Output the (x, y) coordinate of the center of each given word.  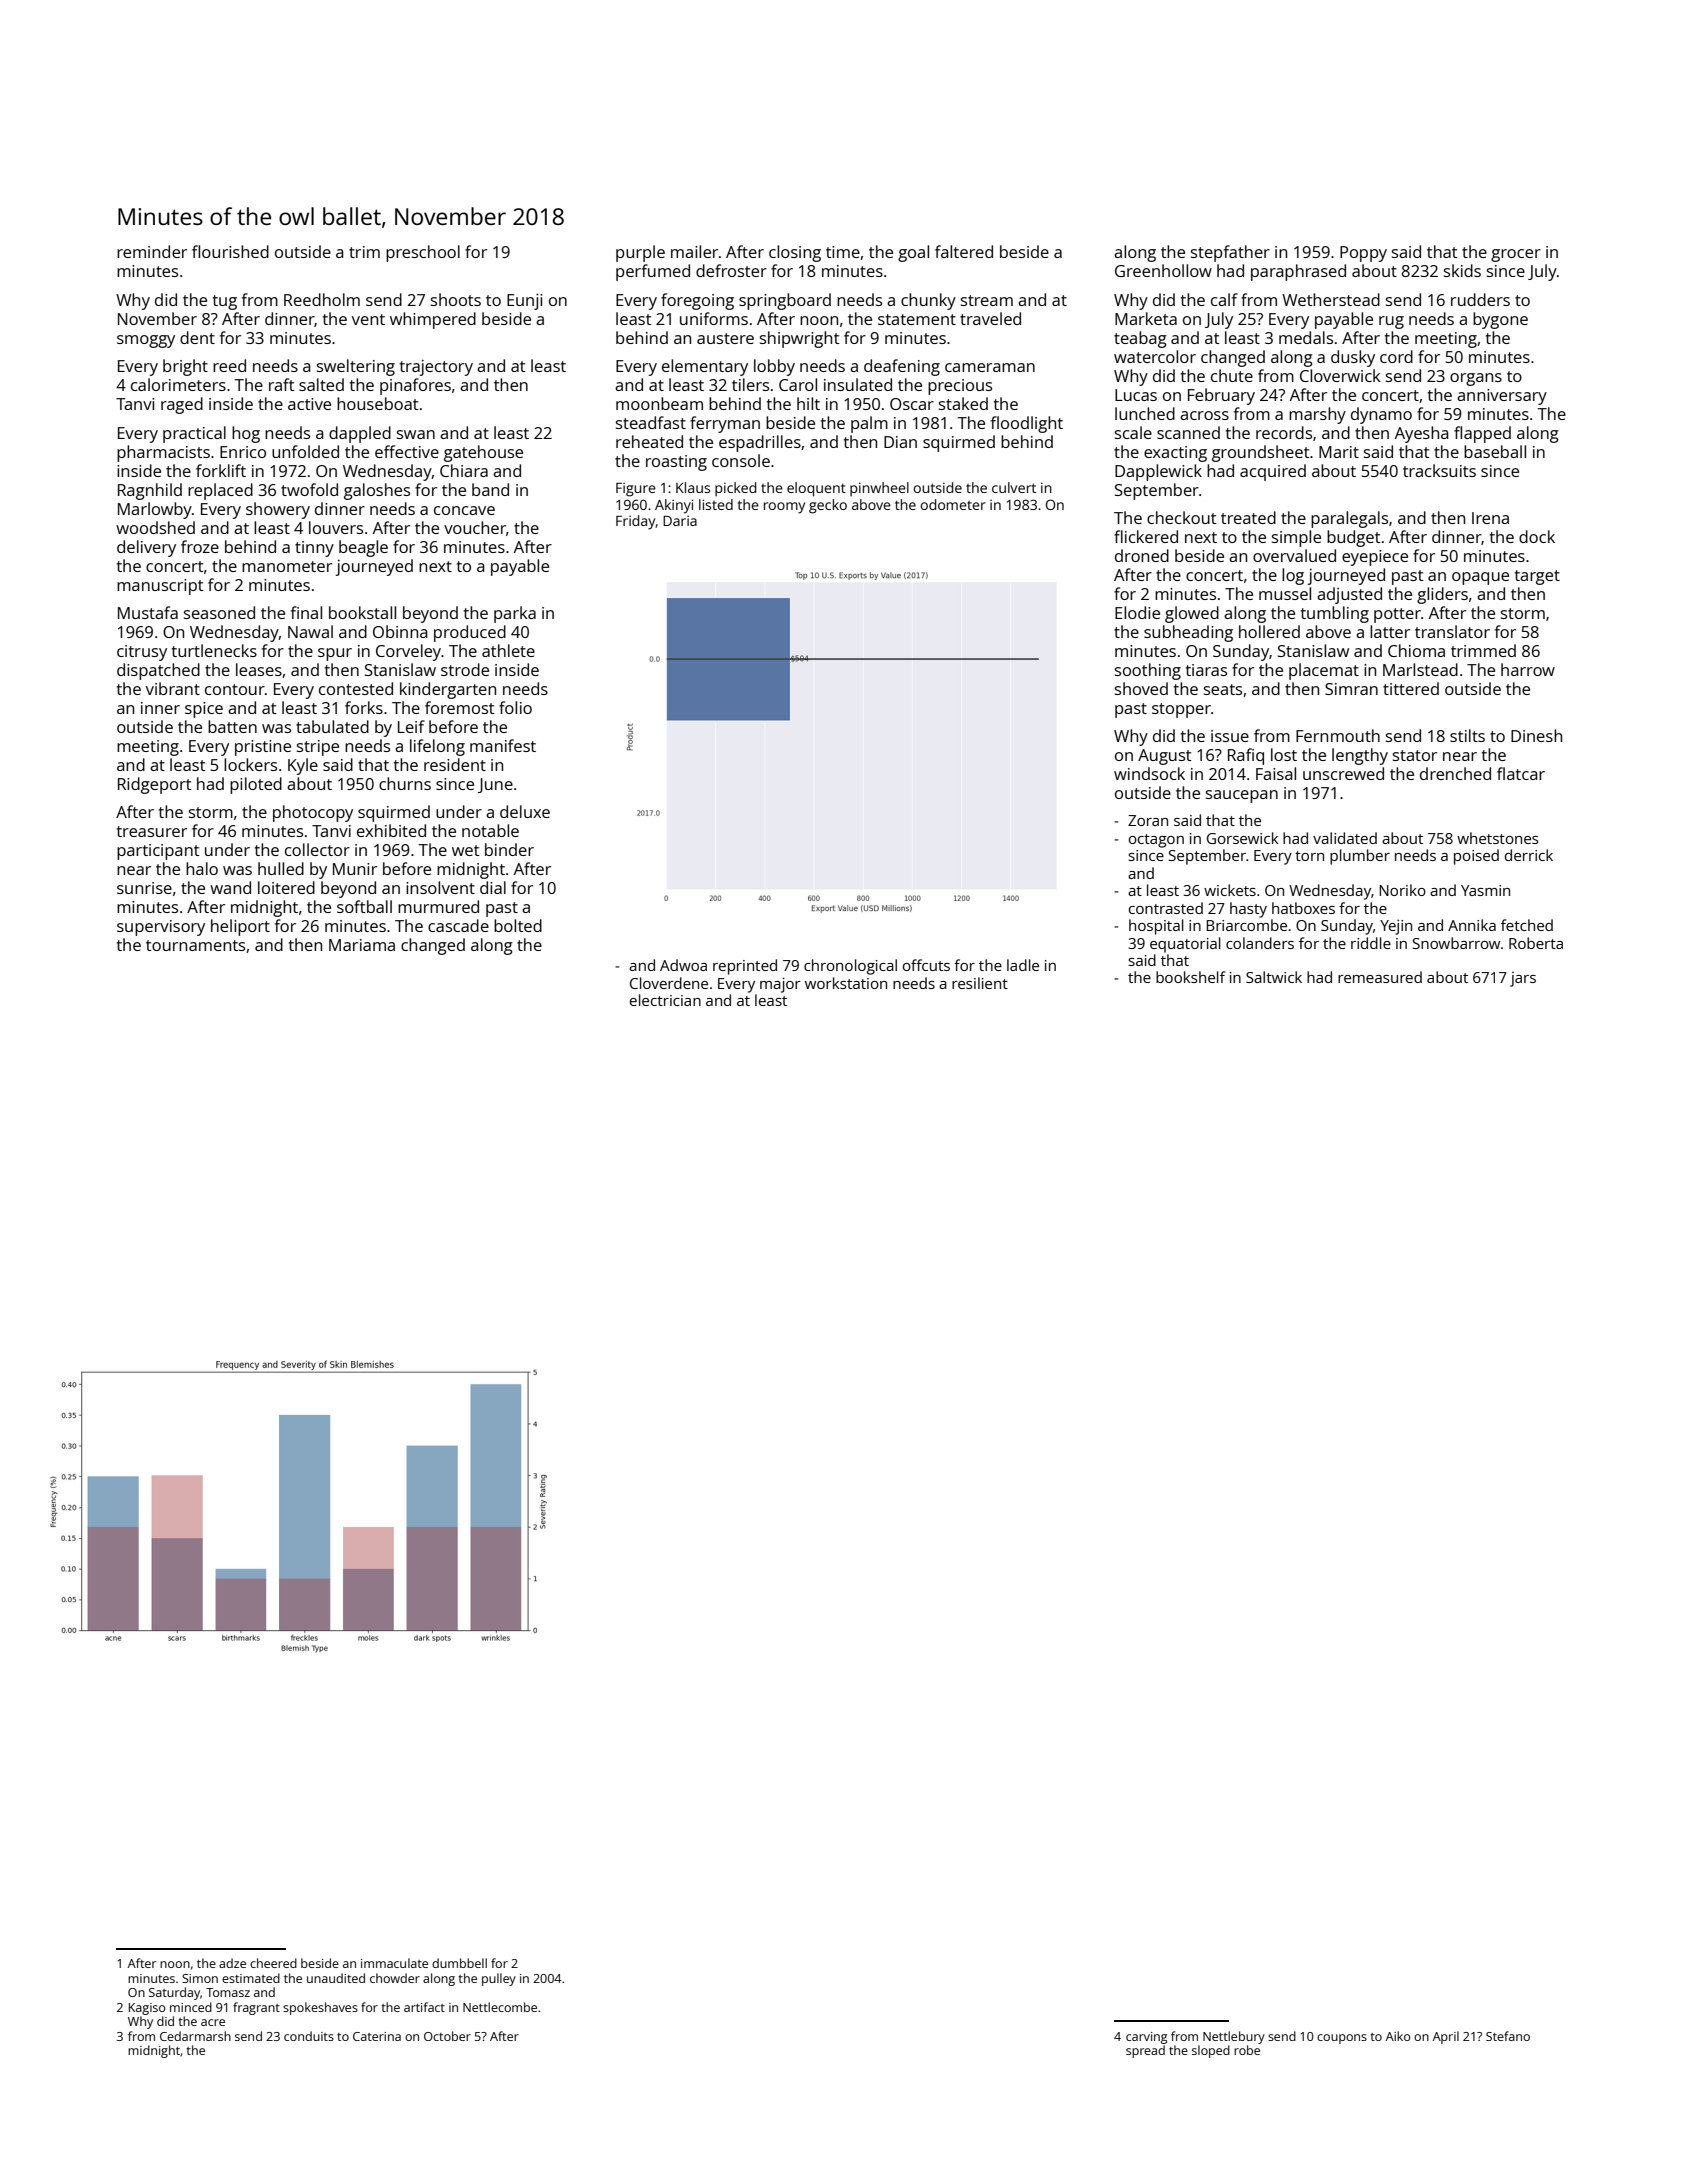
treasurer (152, 831)
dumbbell (459, 1963)
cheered (273, 1963)
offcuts (926, 965)
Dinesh (1536, 735)
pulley (499, 1979)
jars (1523, 979)
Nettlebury (1234, 2037)
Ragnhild (150, 491)
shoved (1141, 688)
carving (1146, 2038)
